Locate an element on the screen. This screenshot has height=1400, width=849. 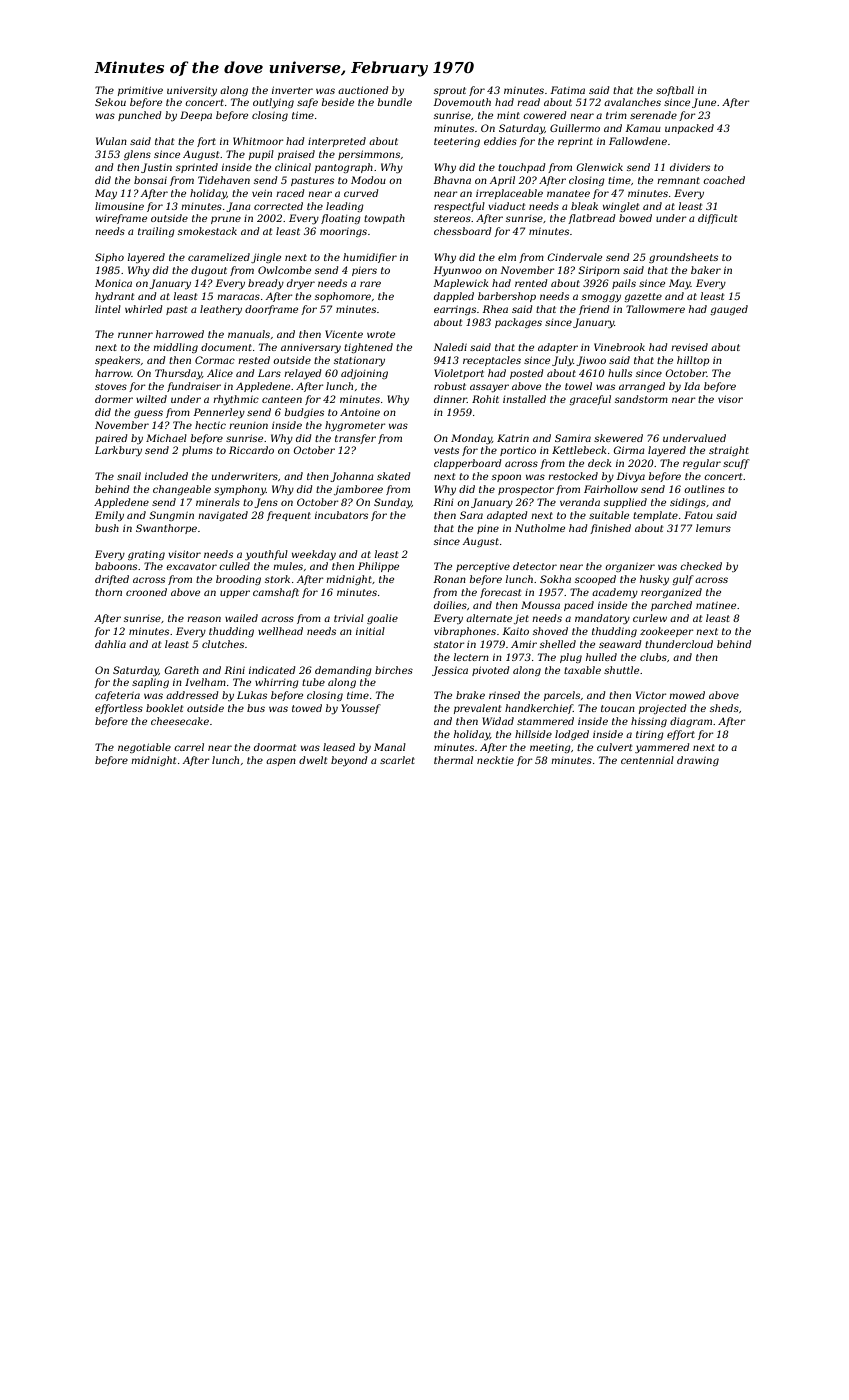
Violetport is located at coordinates (459, 374).
